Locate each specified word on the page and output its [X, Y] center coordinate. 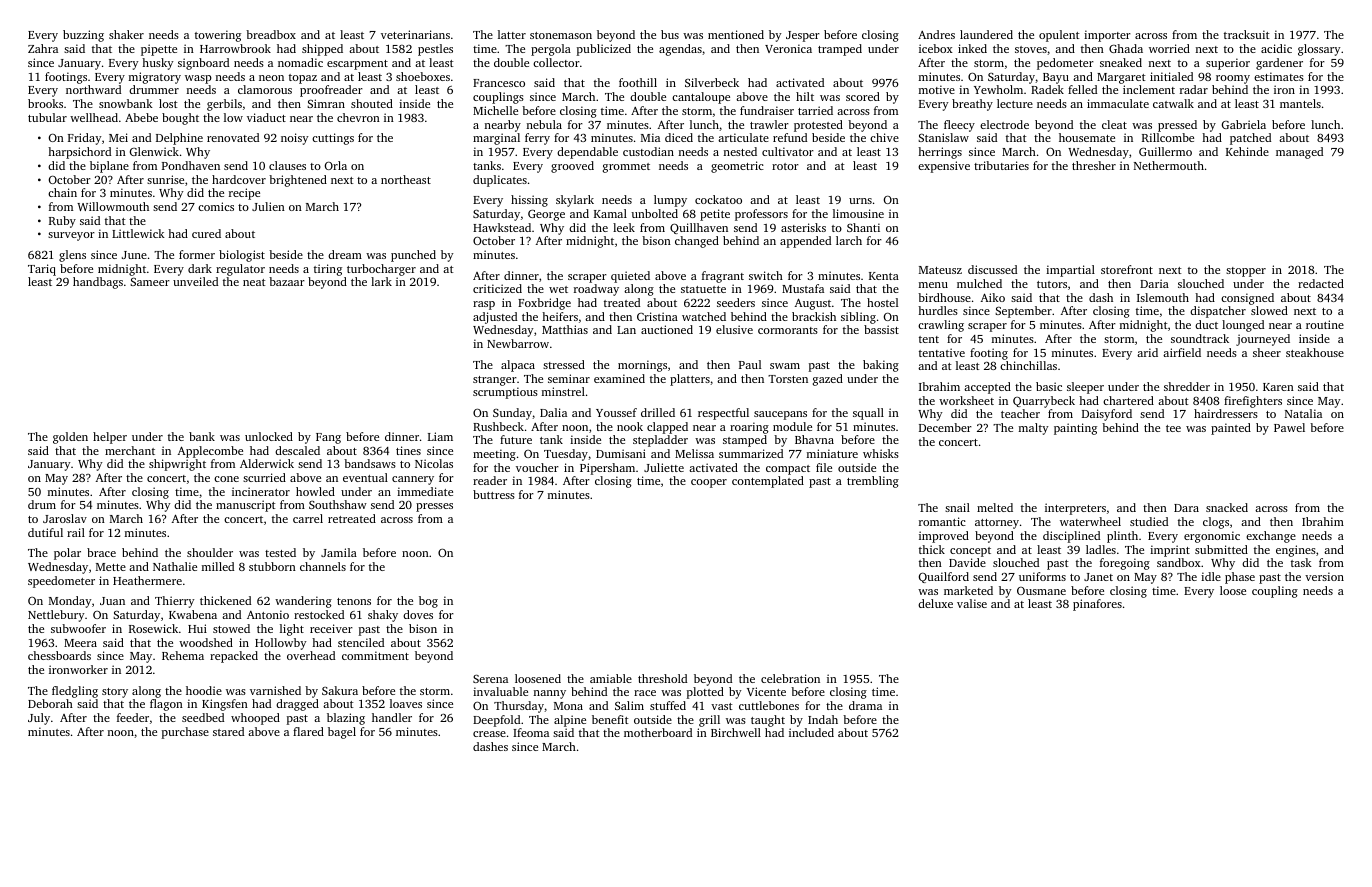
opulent [1059, 36]
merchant [130, 450]
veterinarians [415, 34]
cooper [709, 483]
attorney [997, 524]
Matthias [565, 329]
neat [254, 282]
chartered [1128, 400]
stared [228, 731]
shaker [126, 34]
